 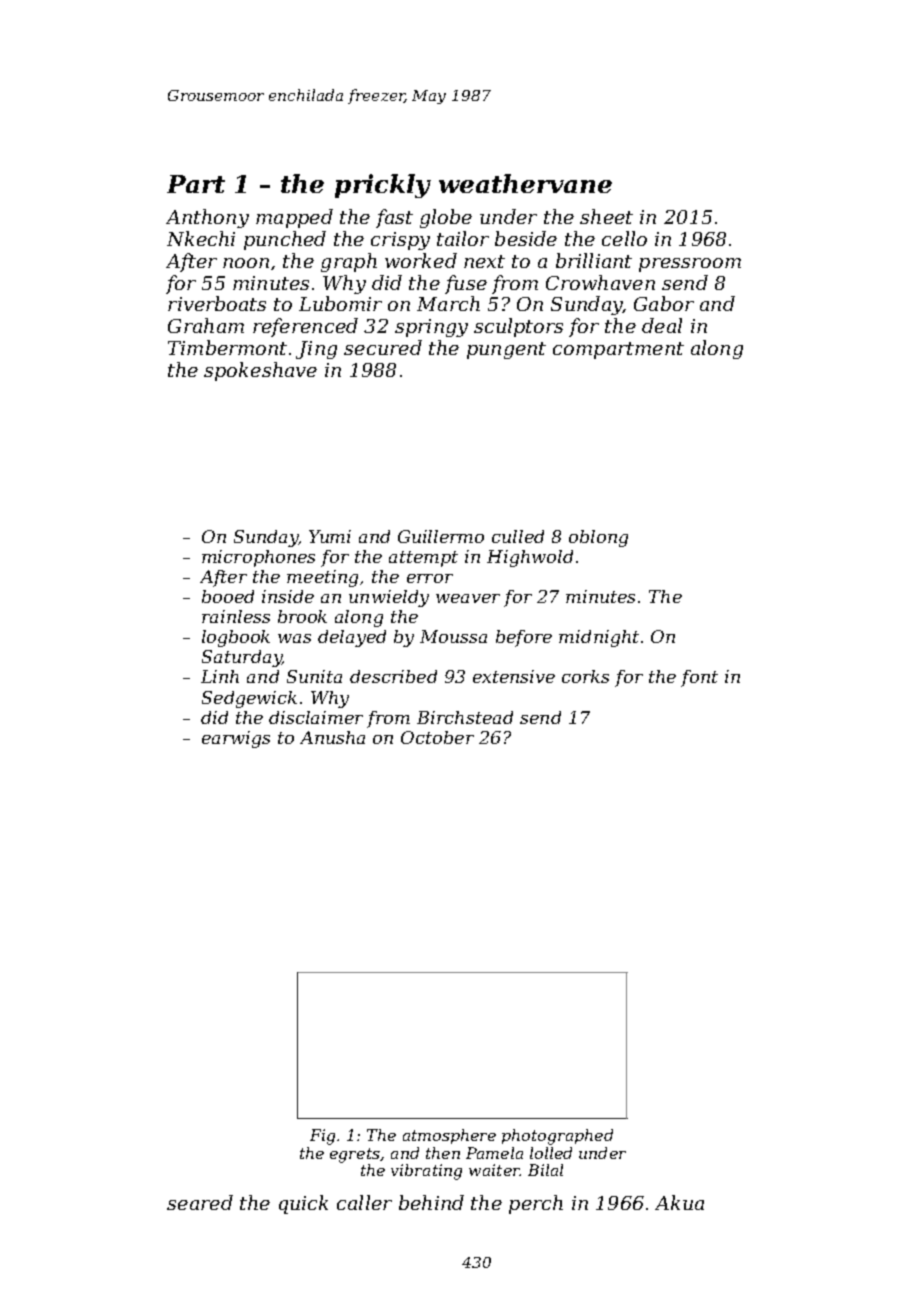 I want to click on Highwold, so click(x=530, y=558).
